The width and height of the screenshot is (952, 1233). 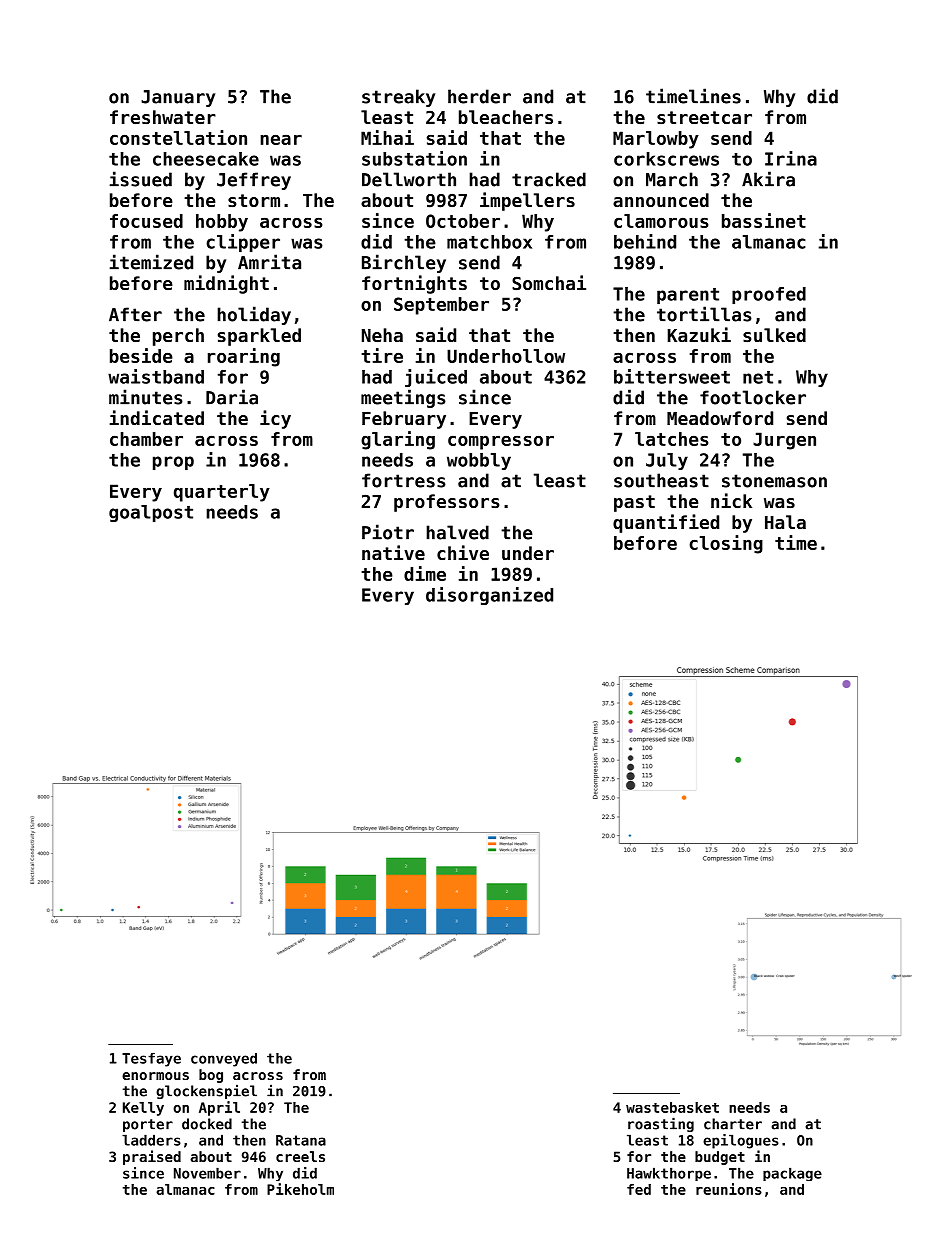 What do you see at coordinates (447, 503) in the screenshot?
I see `professors` at bounding box center [447, 503].
